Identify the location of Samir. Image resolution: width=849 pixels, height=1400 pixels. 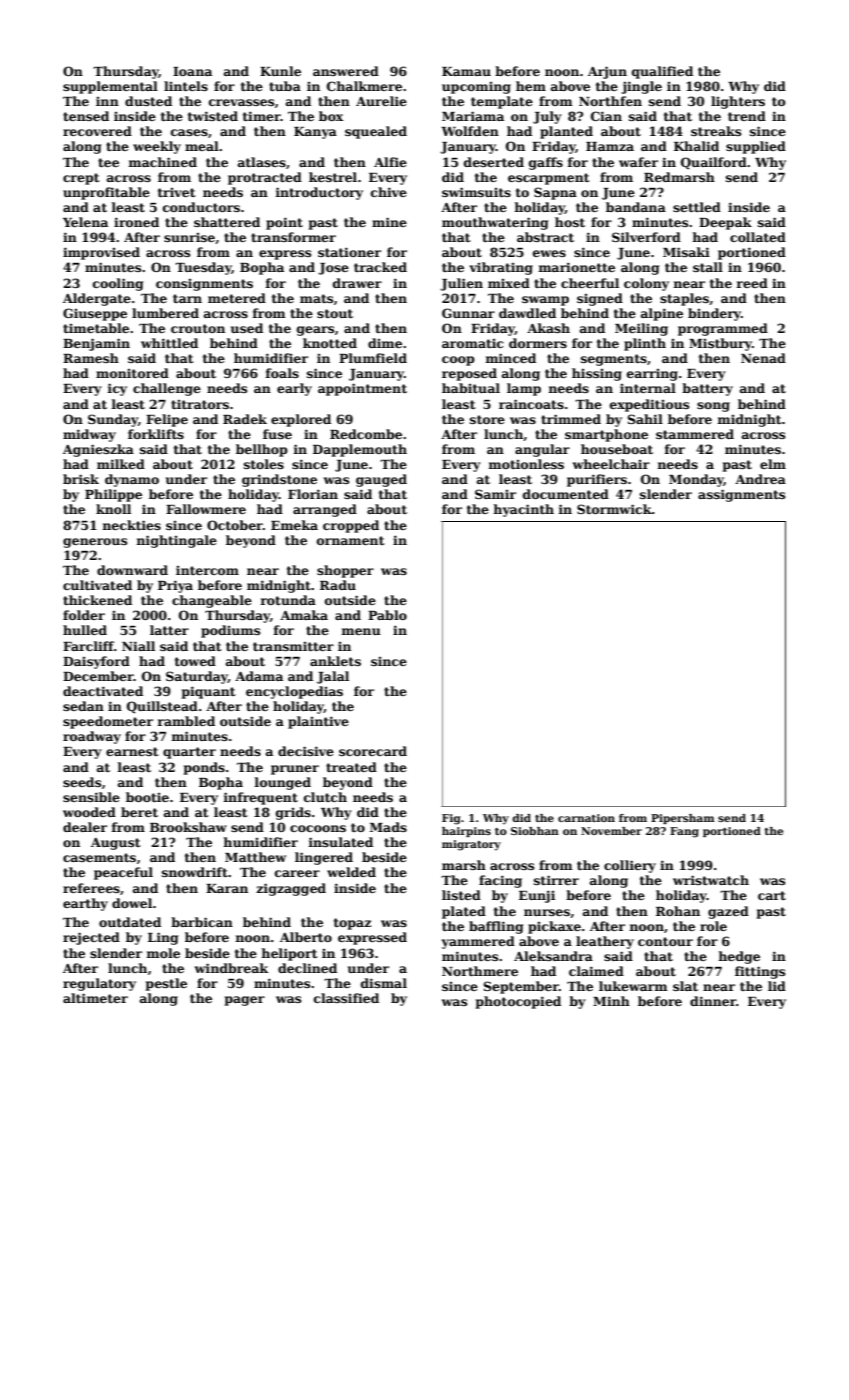
(495, 494).
